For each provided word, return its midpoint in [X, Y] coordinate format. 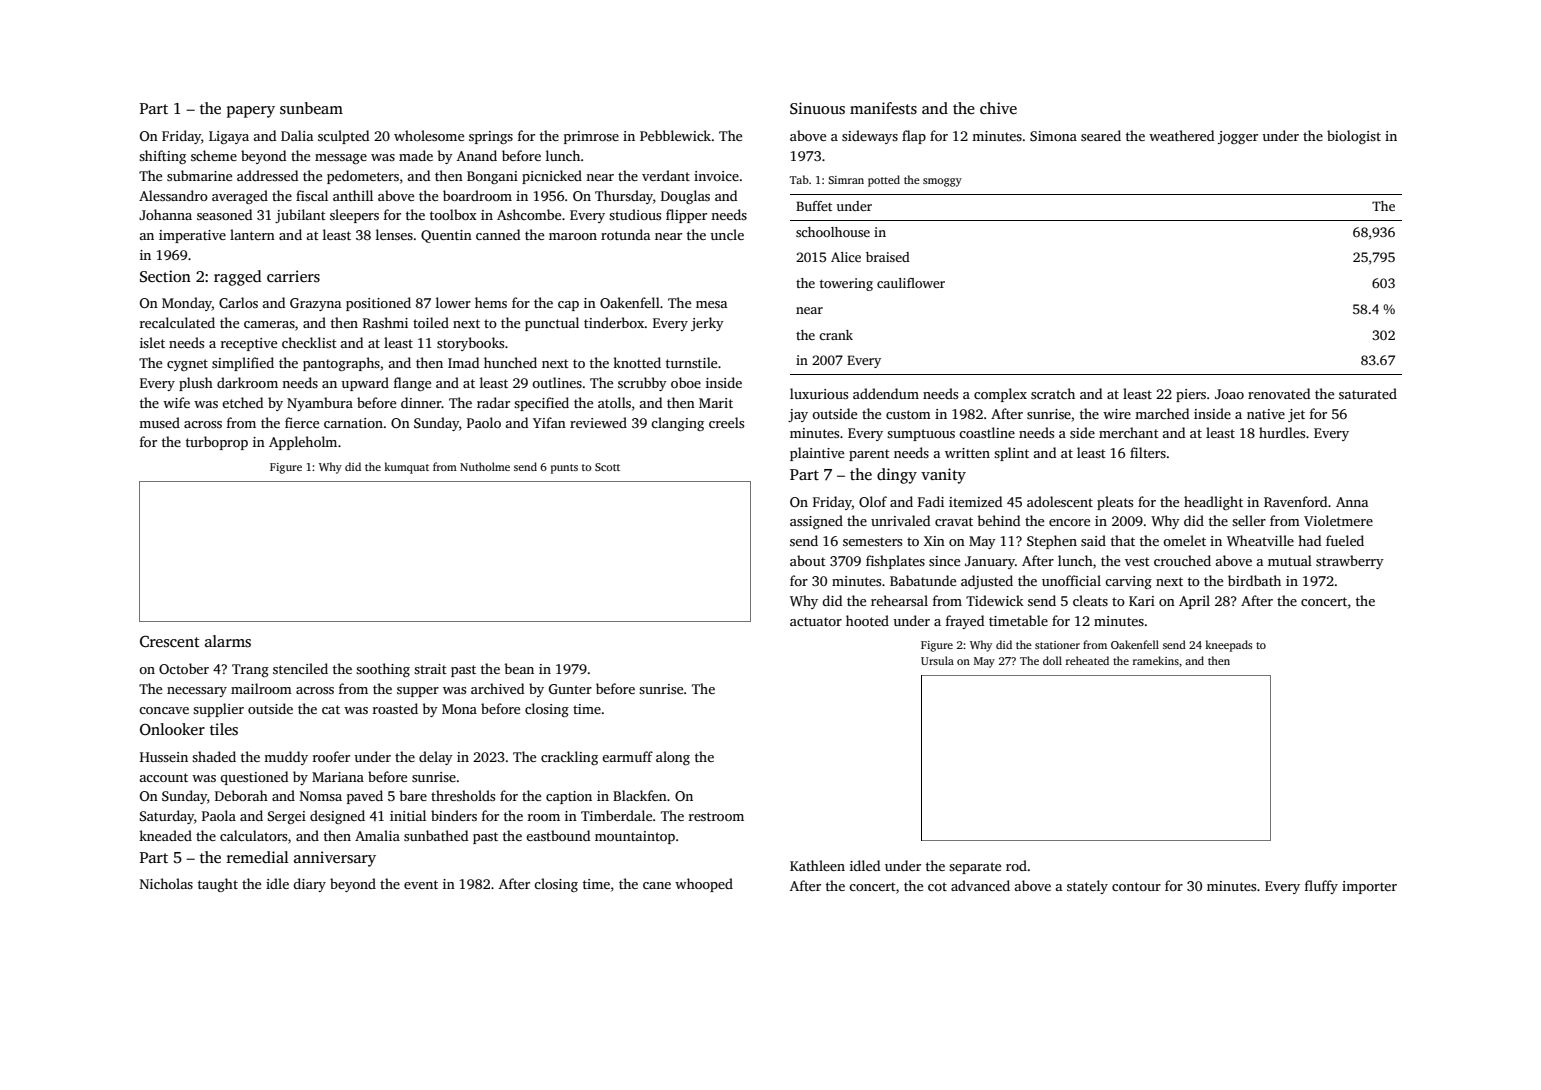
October [184, 668]
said [1093, 540]
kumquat [406, 468]
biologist [1354, 137]
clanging [677, 424]
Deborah [241, 795]
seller [1249, 520]
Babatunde [923, 580]
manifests [883, 108]
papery [251, 112]
